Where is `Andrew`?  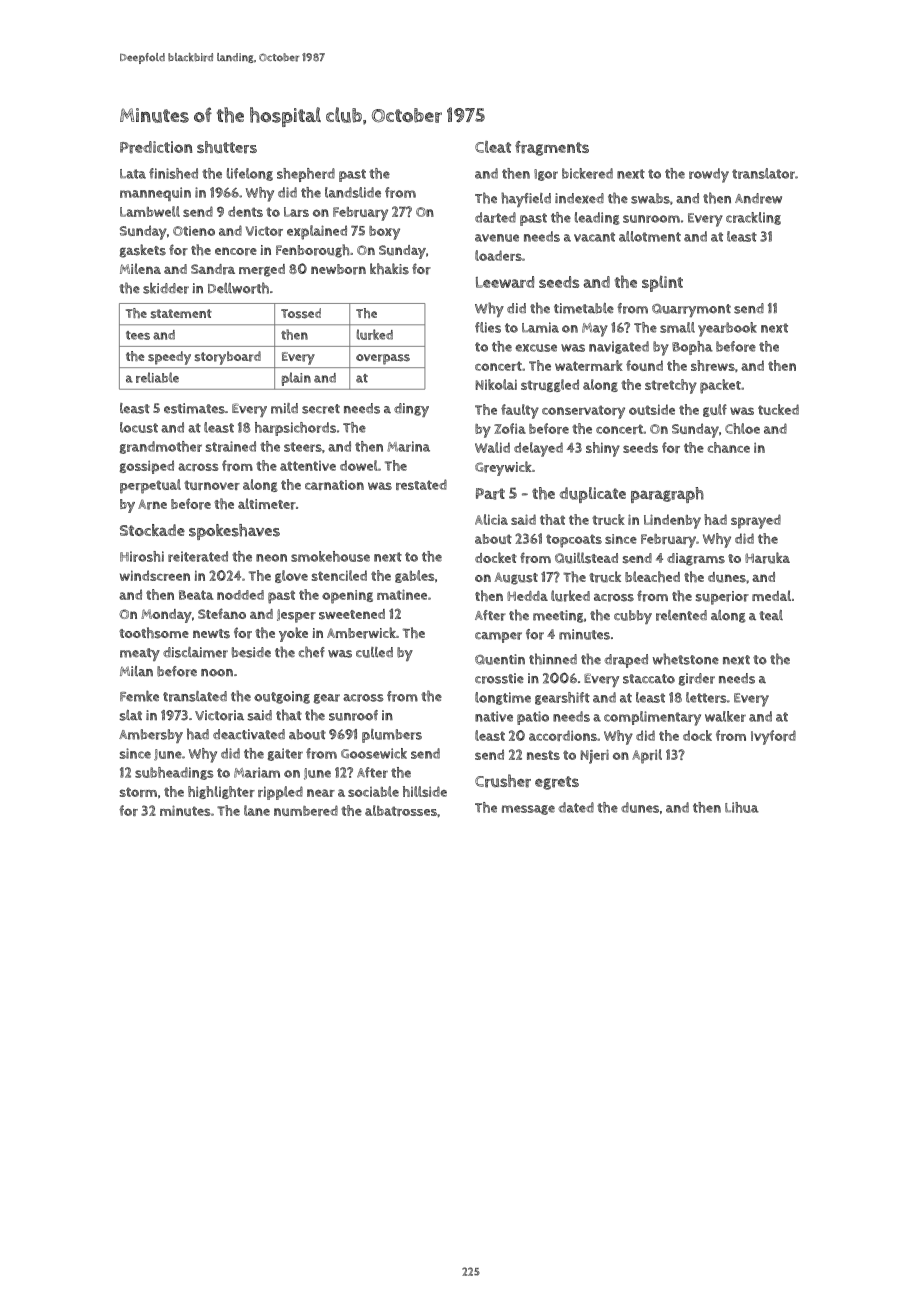
Andrew is located at coordinates (758, 198).
